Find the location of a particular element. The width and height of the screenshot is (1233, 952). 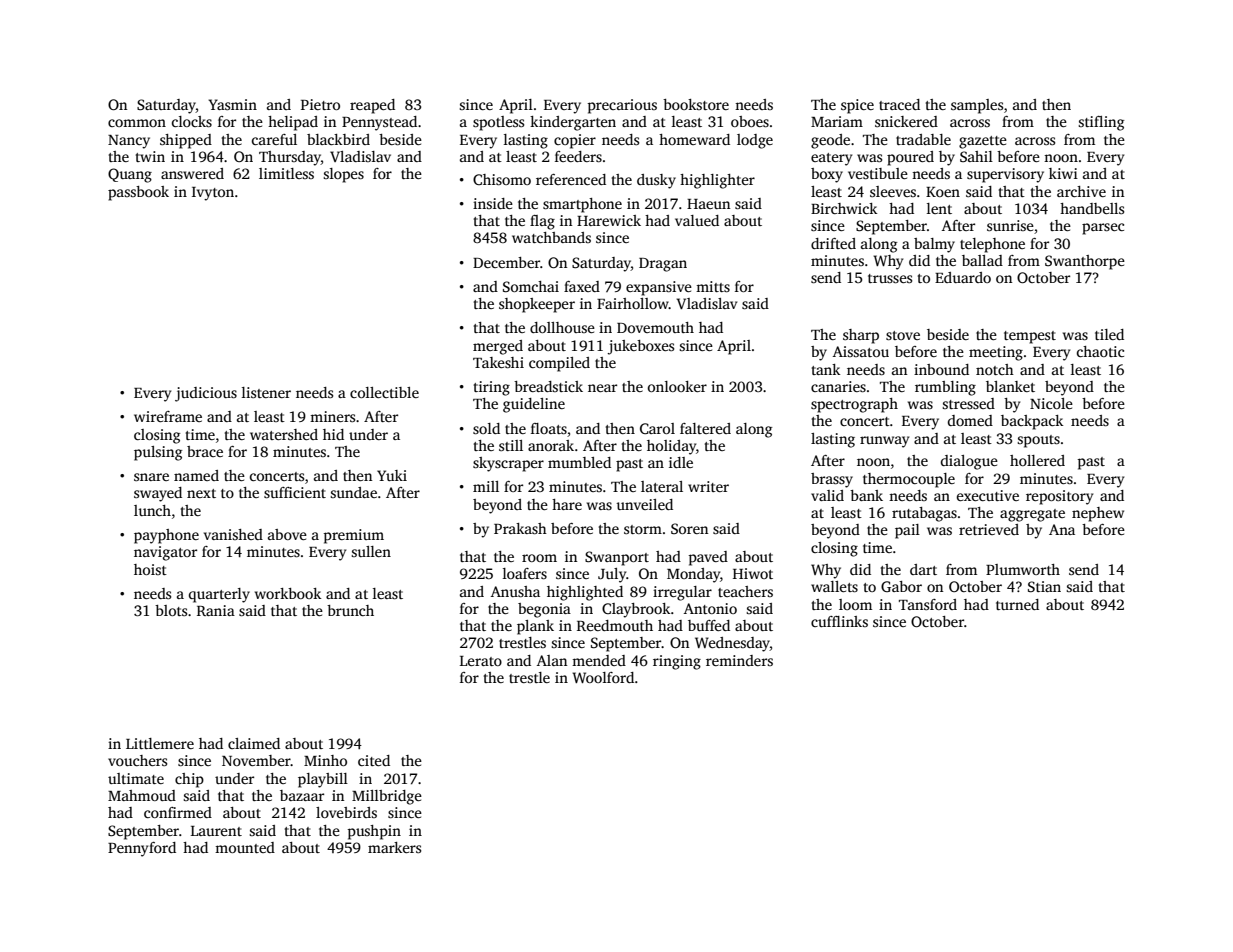

mounted is located at coordinates (245, 847).
